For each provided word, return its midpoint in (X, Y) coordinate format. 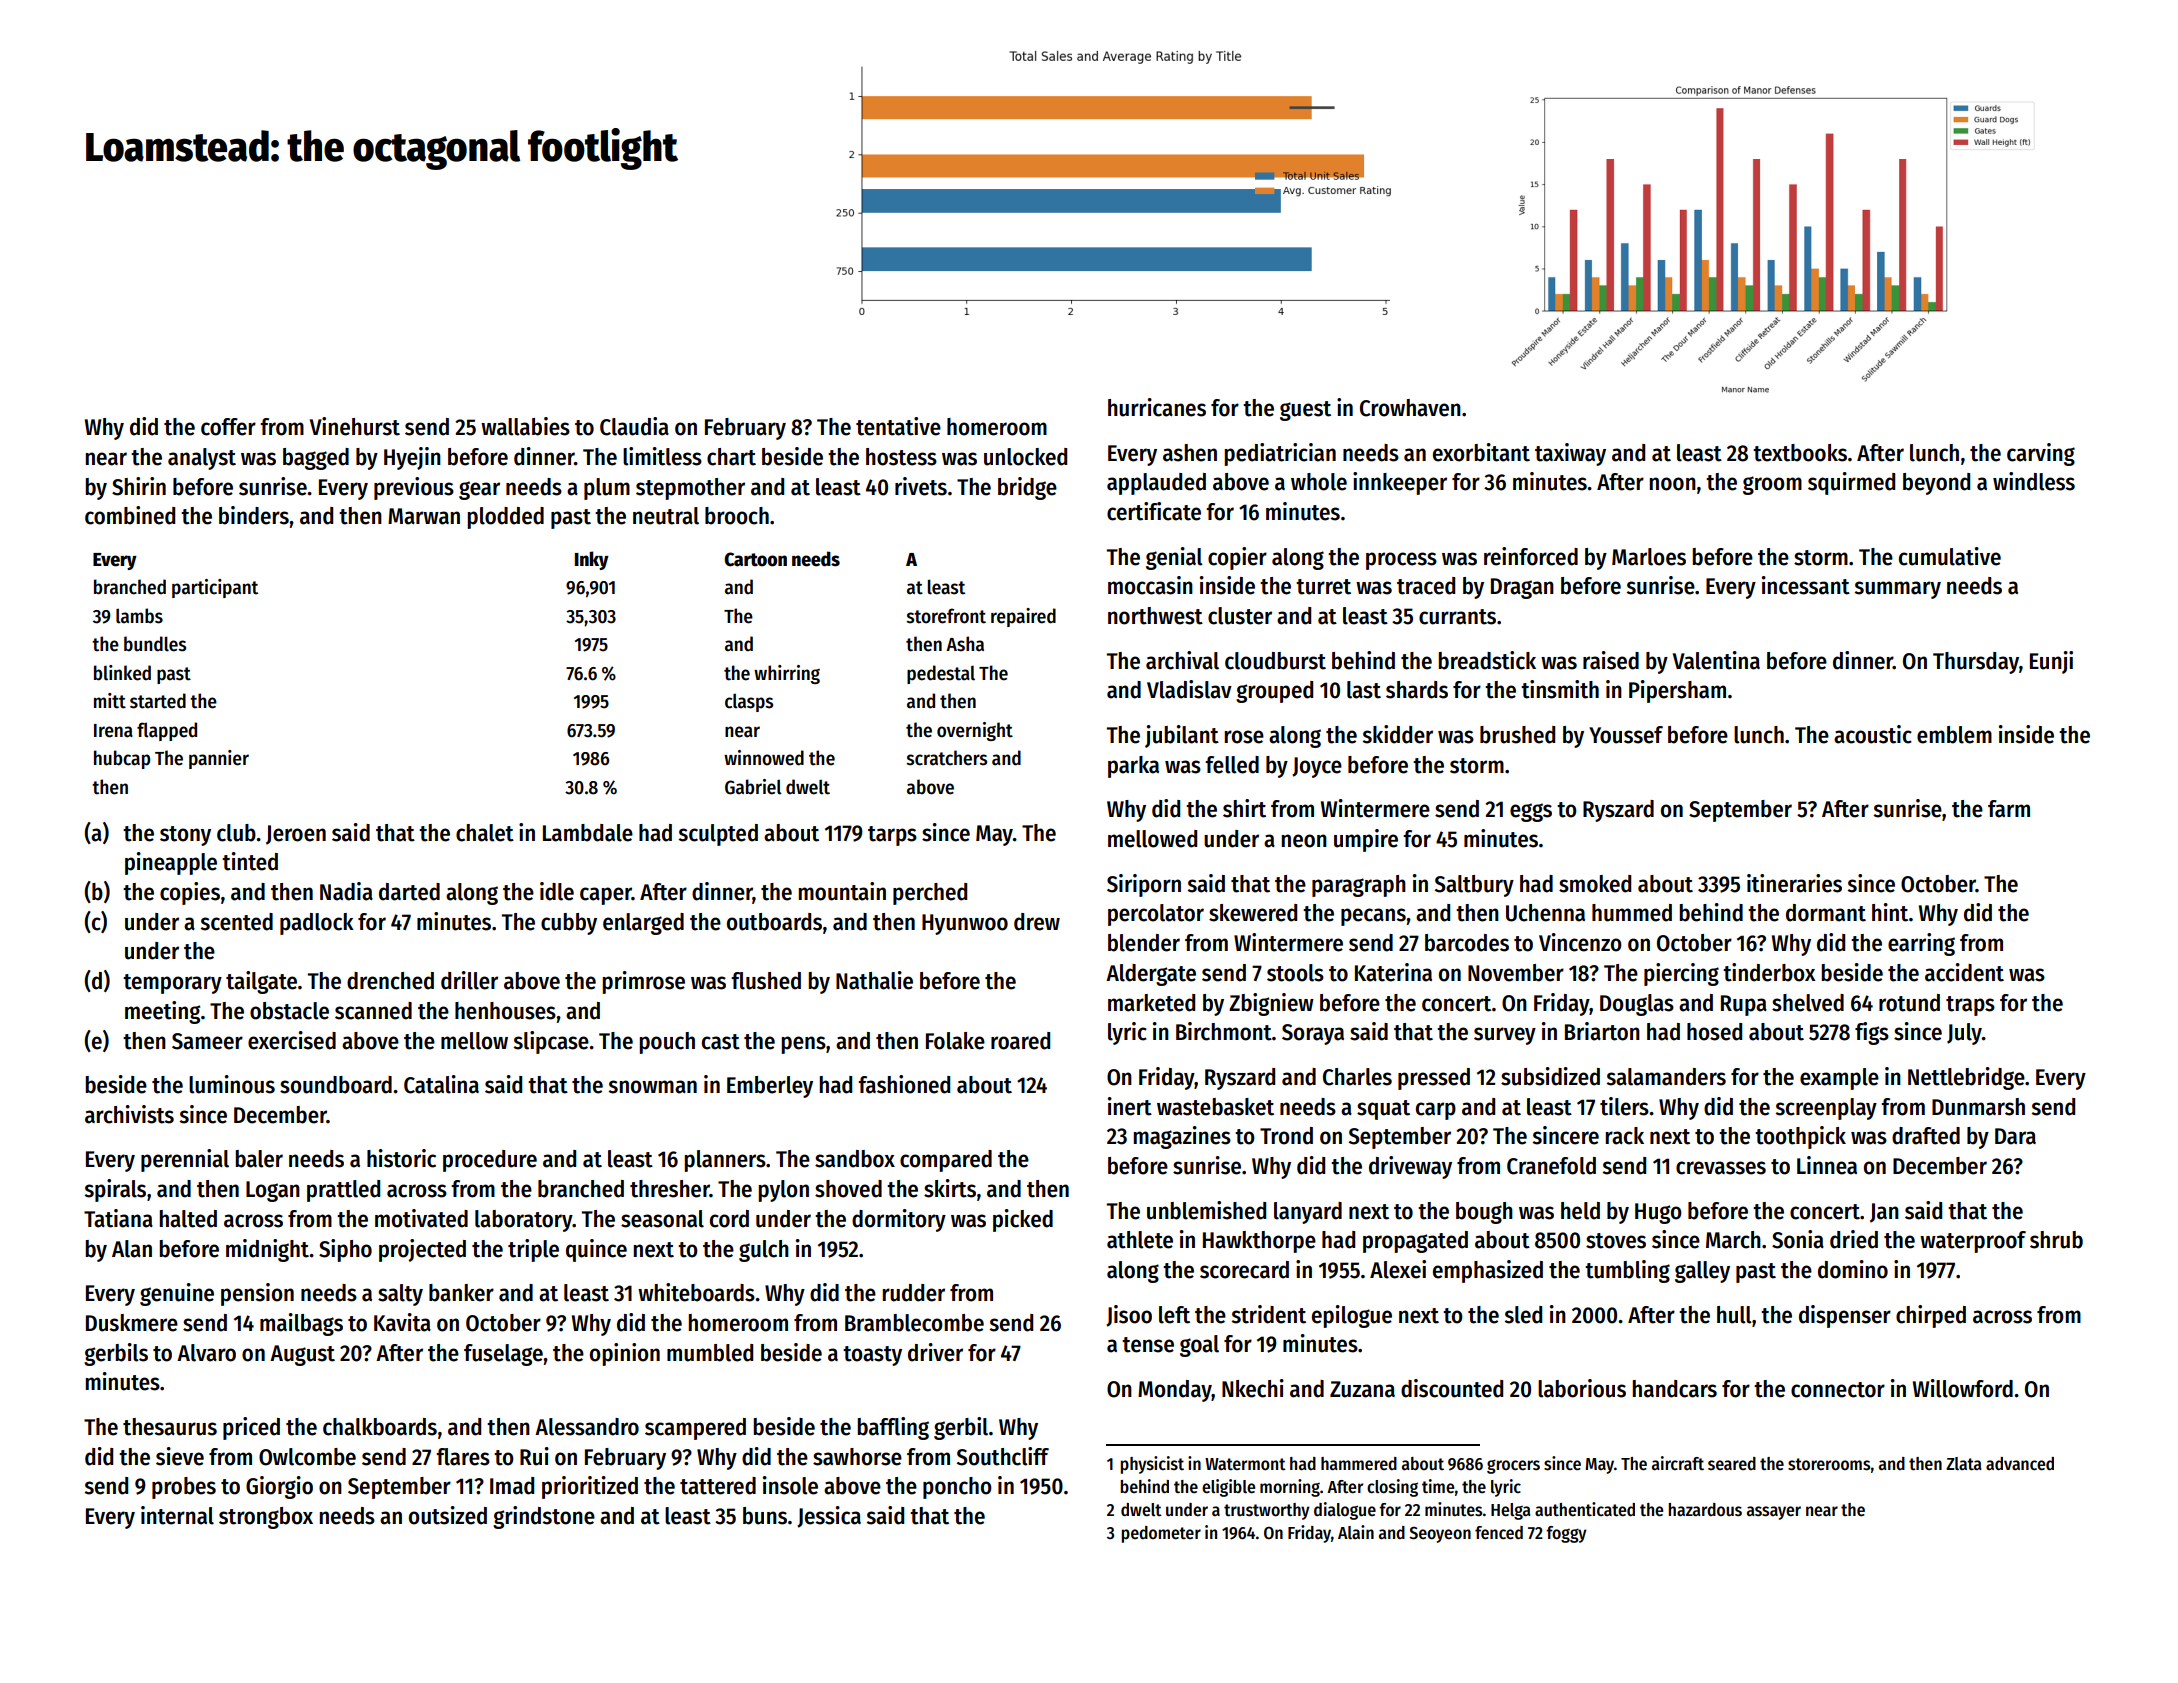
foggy (1566, 1534)
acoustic (1873, 734)
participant (215, 588)
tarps (892, 836)
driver (935, 1352)
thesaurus (170, 1427)
